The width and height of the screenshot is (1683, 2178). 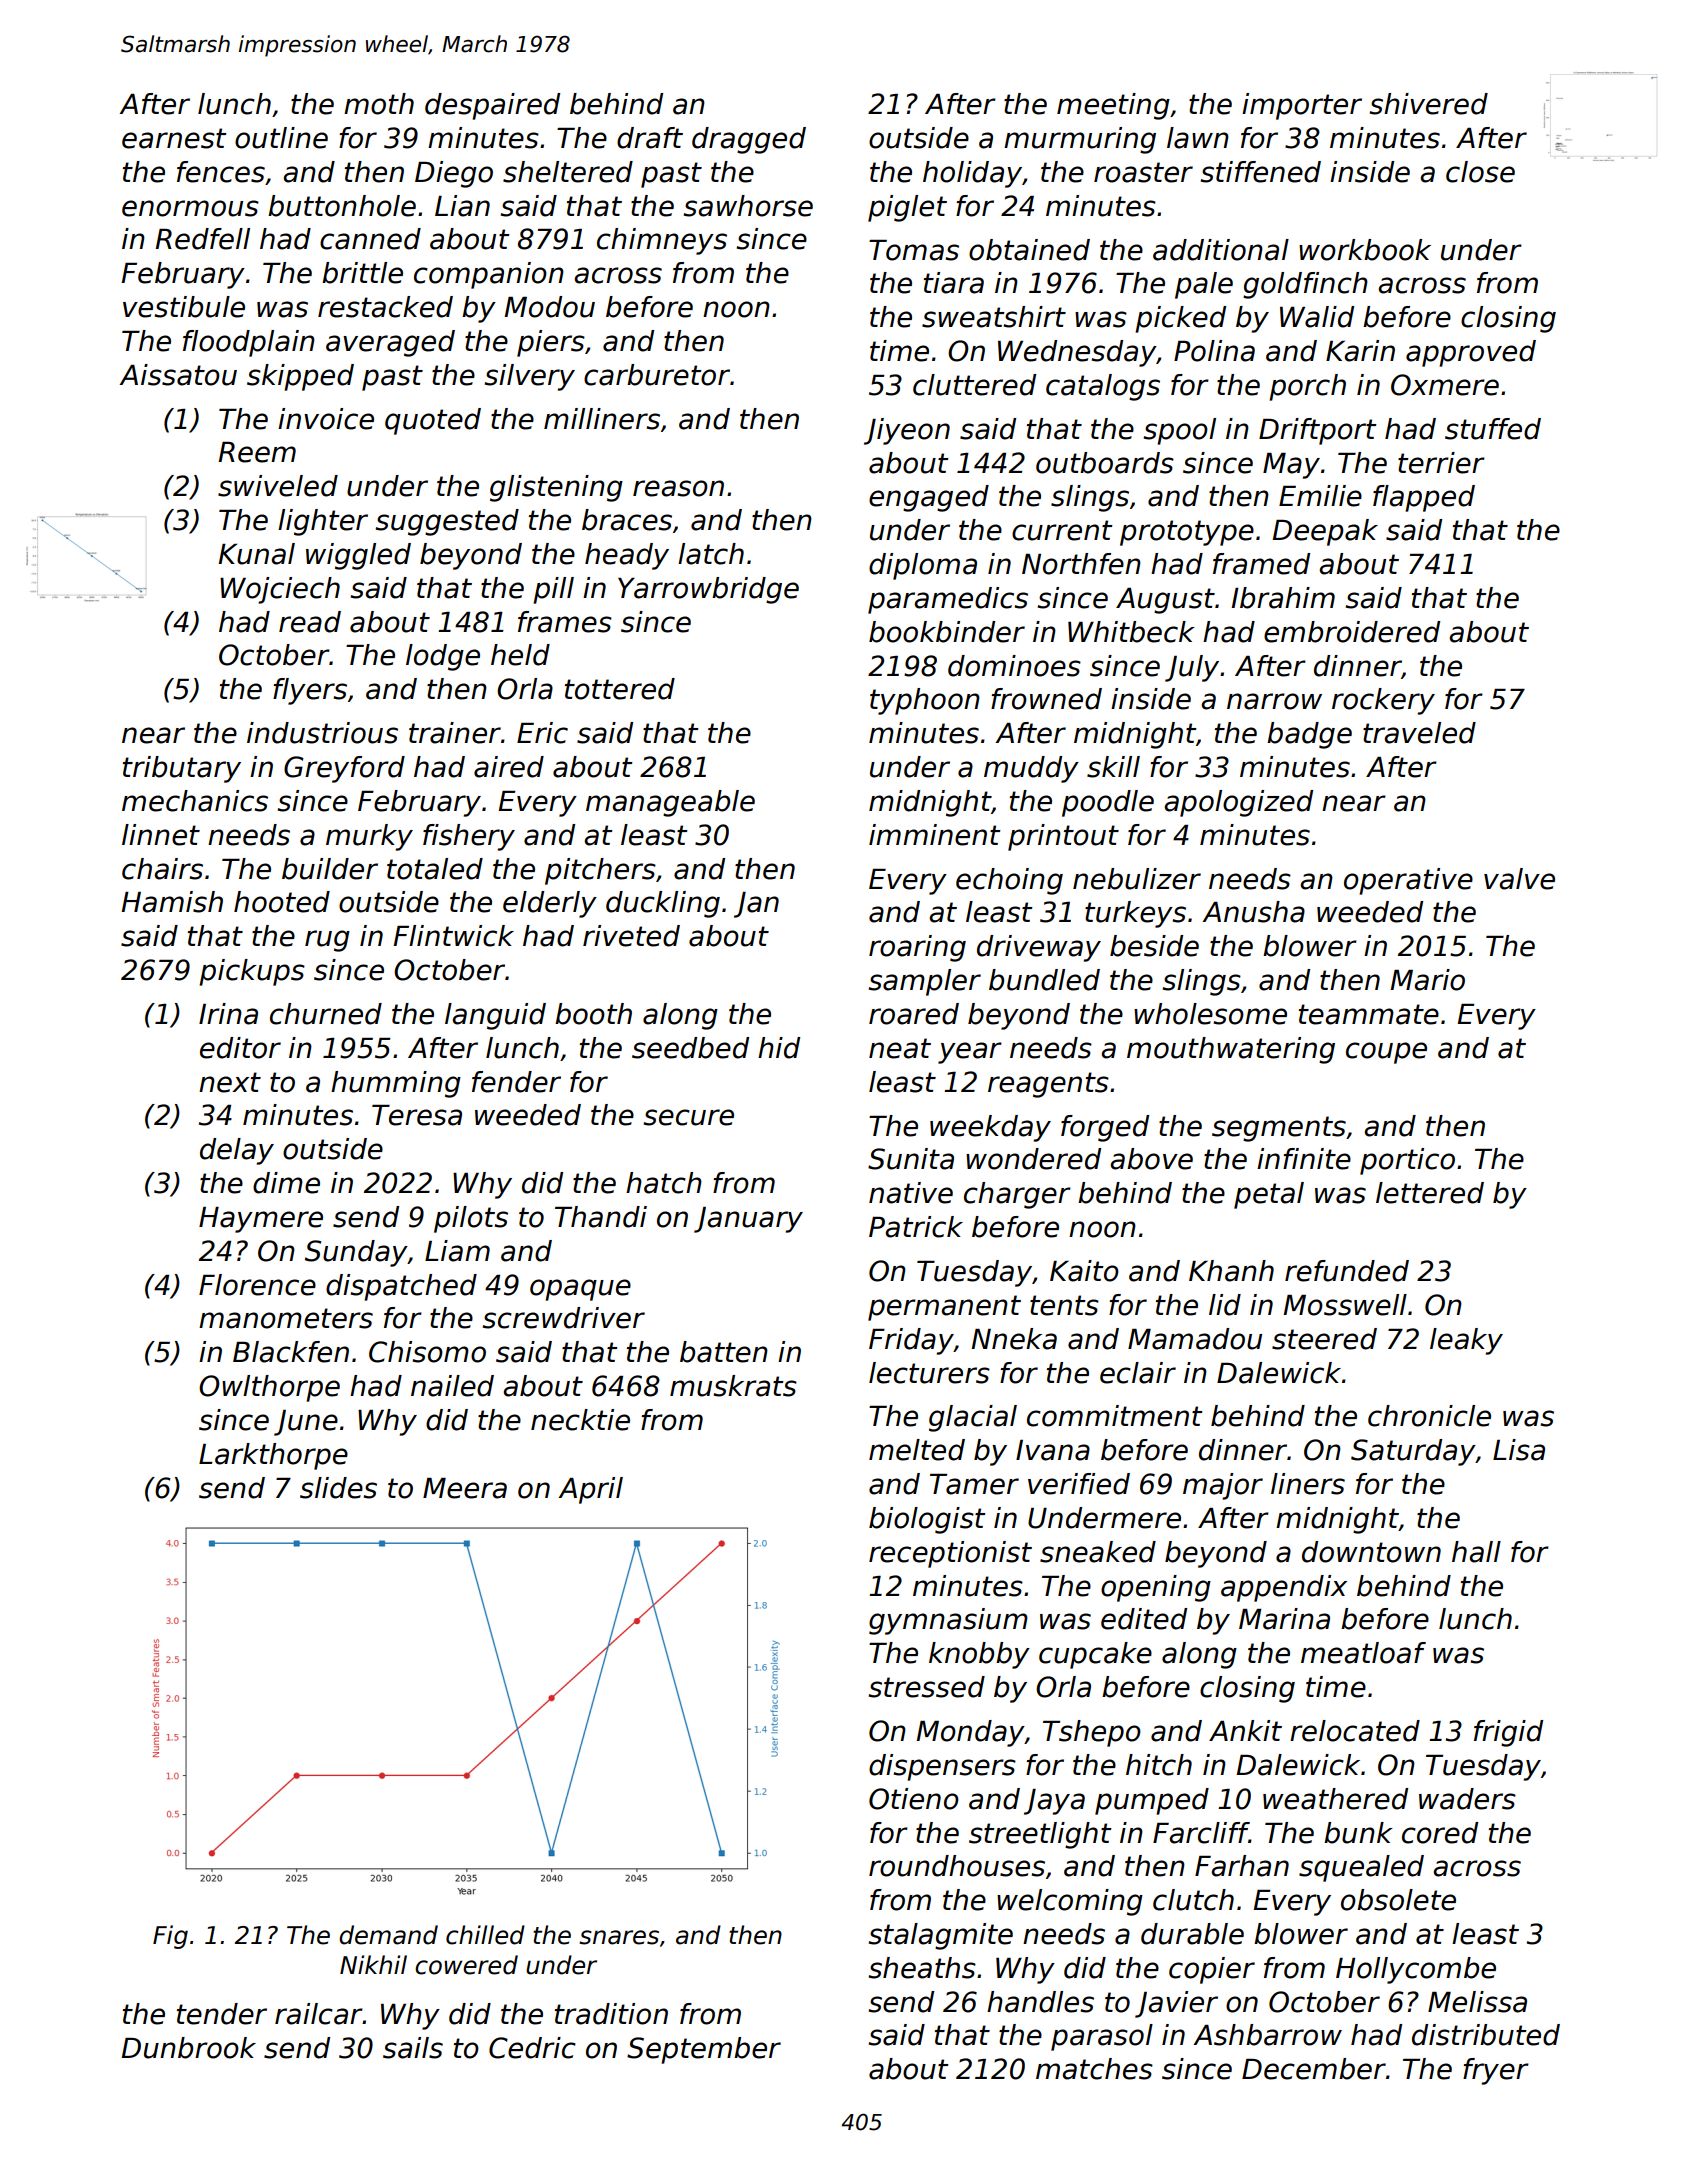 I want to click on earnest, so click(x=174, y=138).
